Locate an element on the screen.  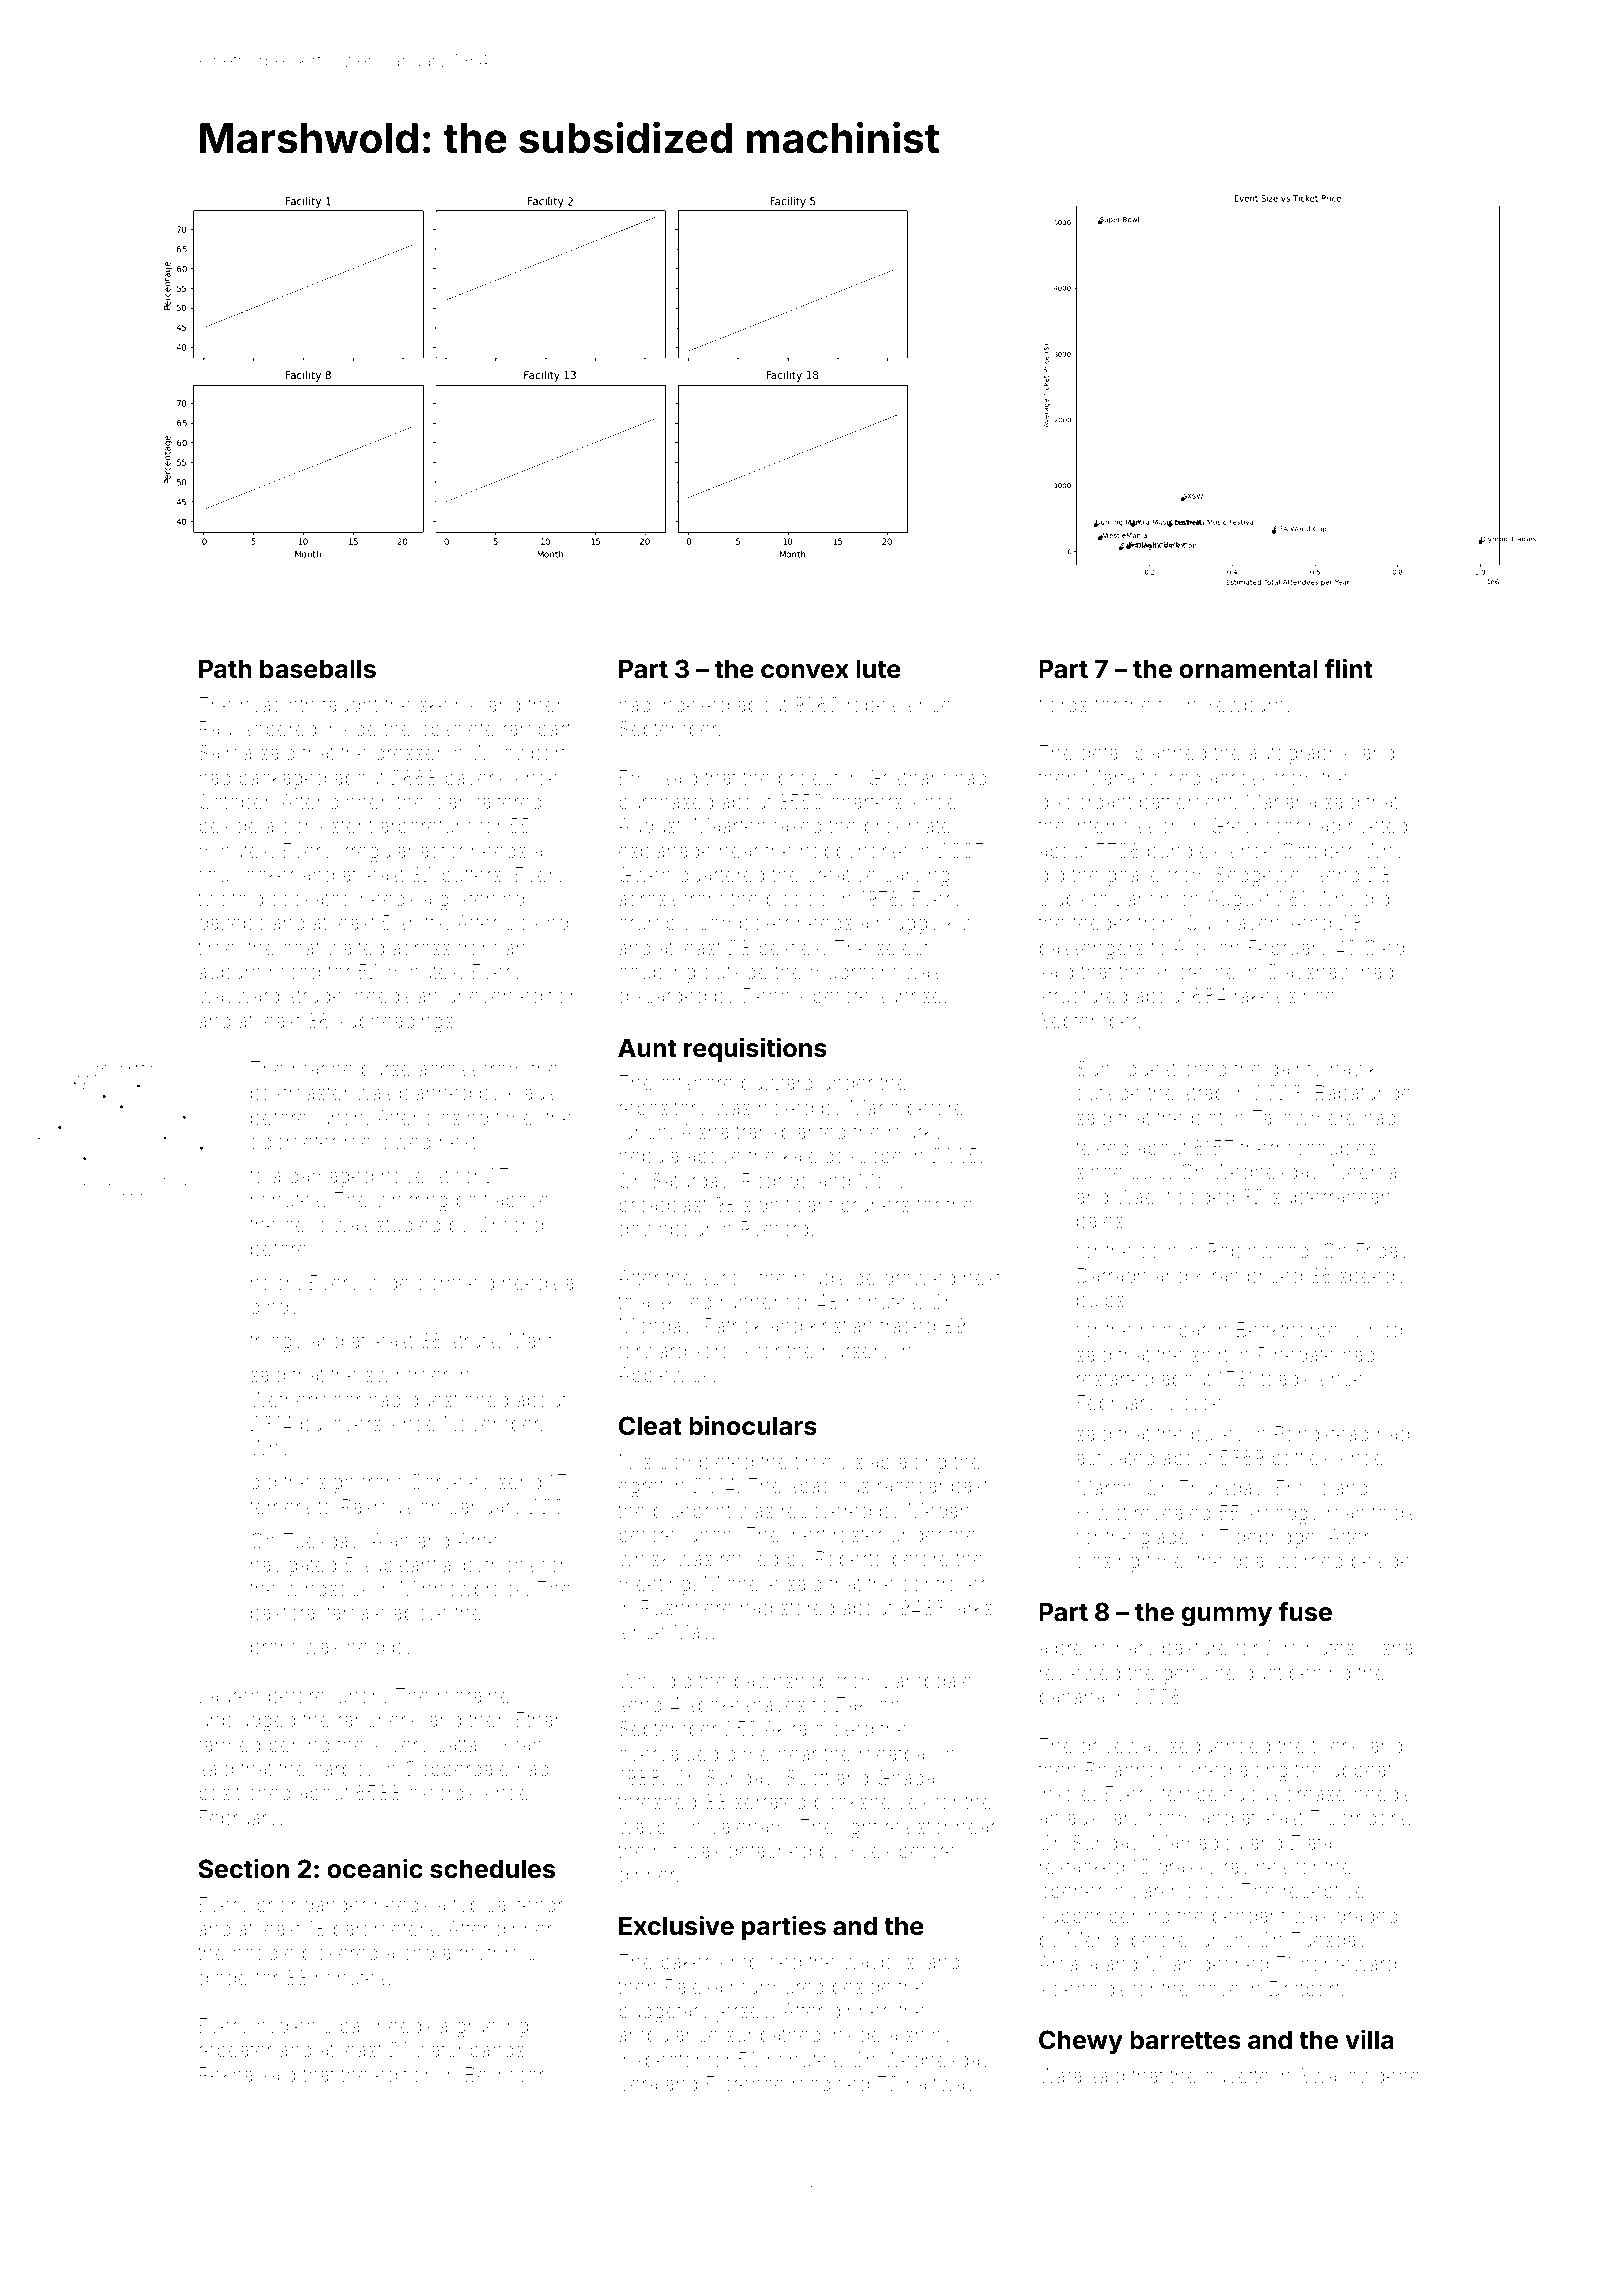
Mario is located at coordinates (875, 1107).
